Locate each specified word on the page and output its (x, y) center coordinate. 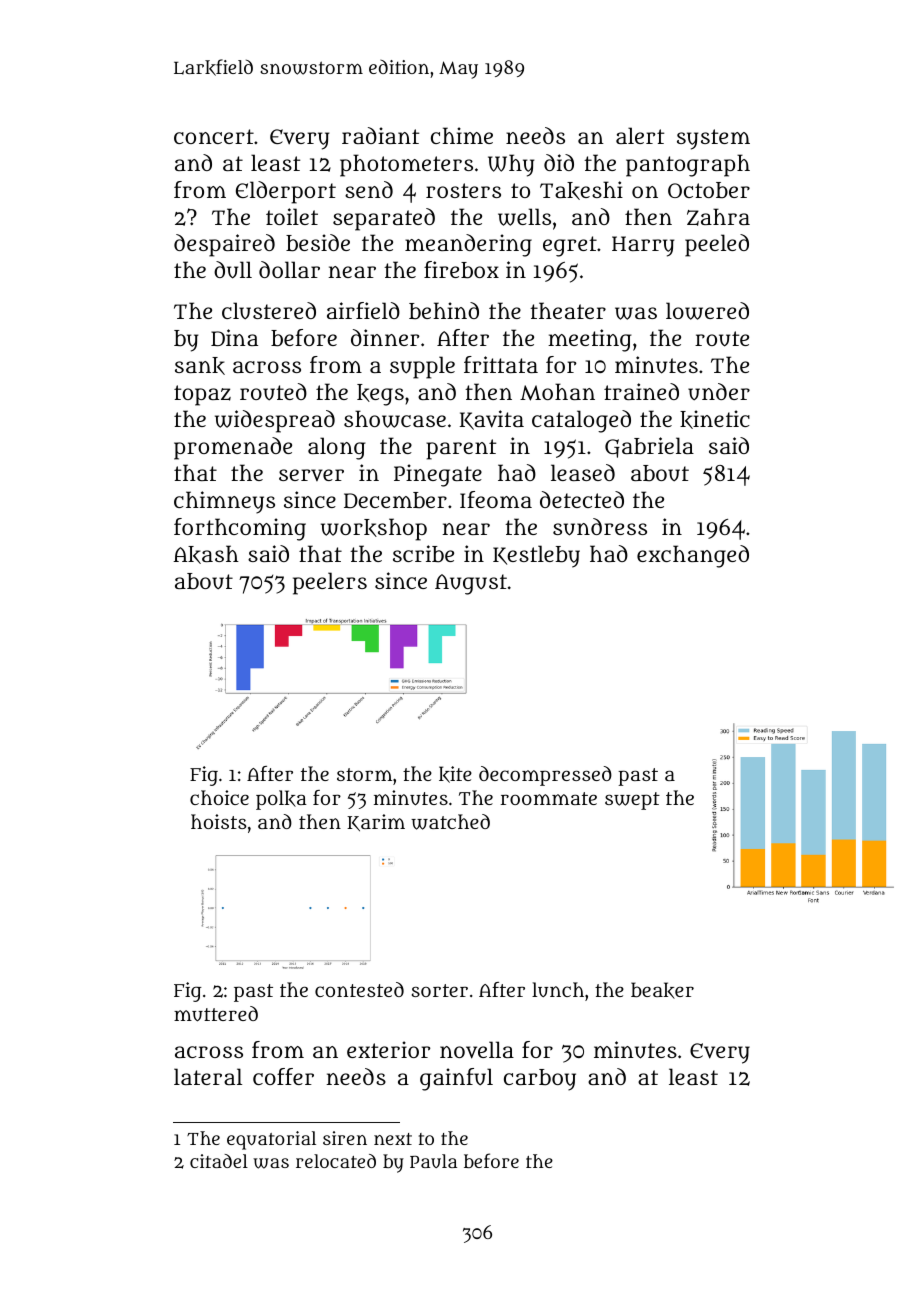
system (713, 139)
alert (640, 135)
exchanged (693, 556)
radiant (380, 135)
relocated (336, 1161)
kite (455, 774)
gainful (456, 1079)
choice (219, 797)
